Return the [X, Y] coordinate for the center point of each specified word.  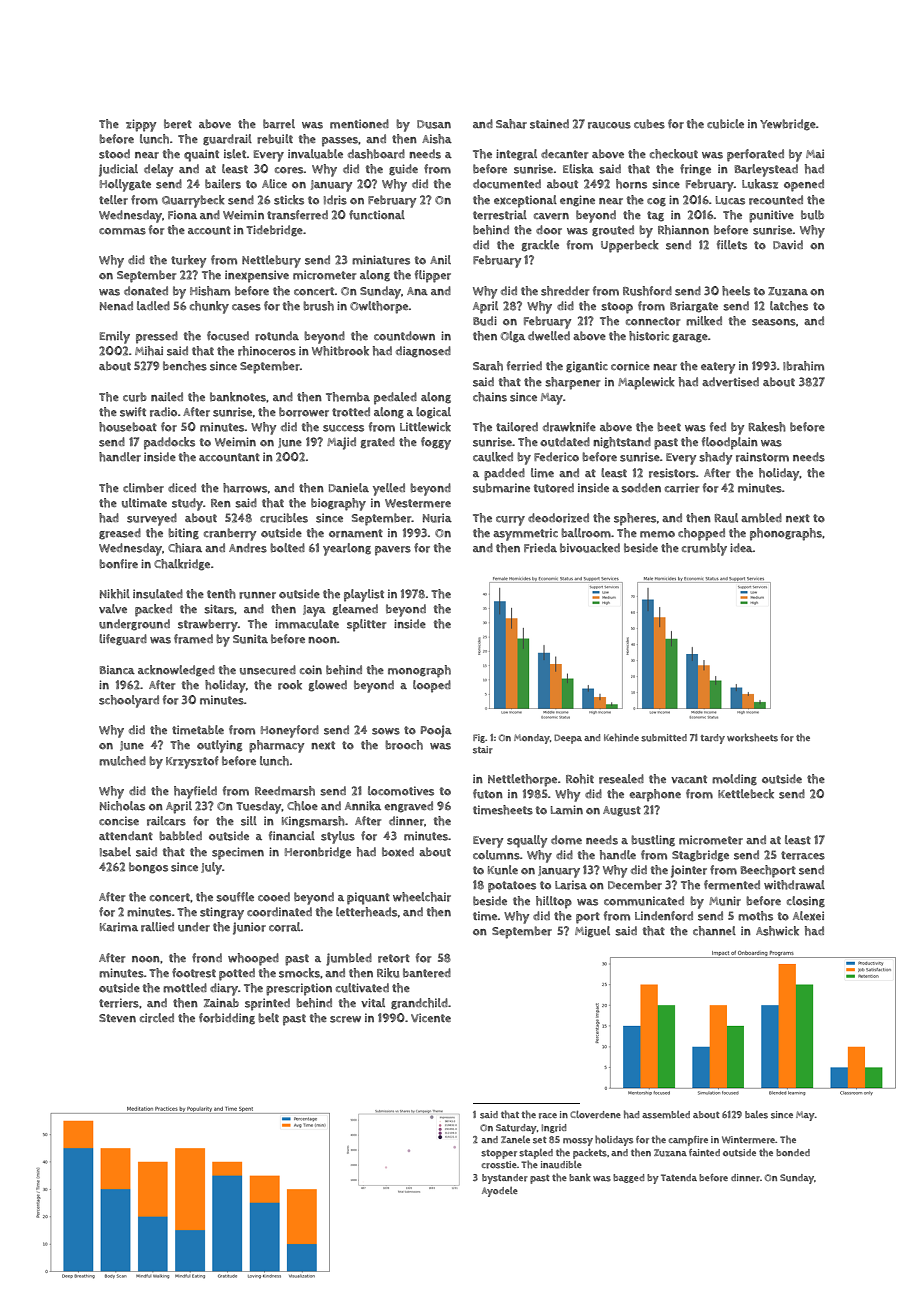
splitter [366, 625]
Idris [335, 200]
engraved [408, 807]
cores [289, 170]
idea [741, 547]
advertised [730, 382]
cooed [274, 897]
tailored [517, 427]
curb [135, 397]
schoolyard [129, 701]
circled [157, 1018]
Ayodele [500, 1192]
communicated [644, 901]
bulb [812, 215]
